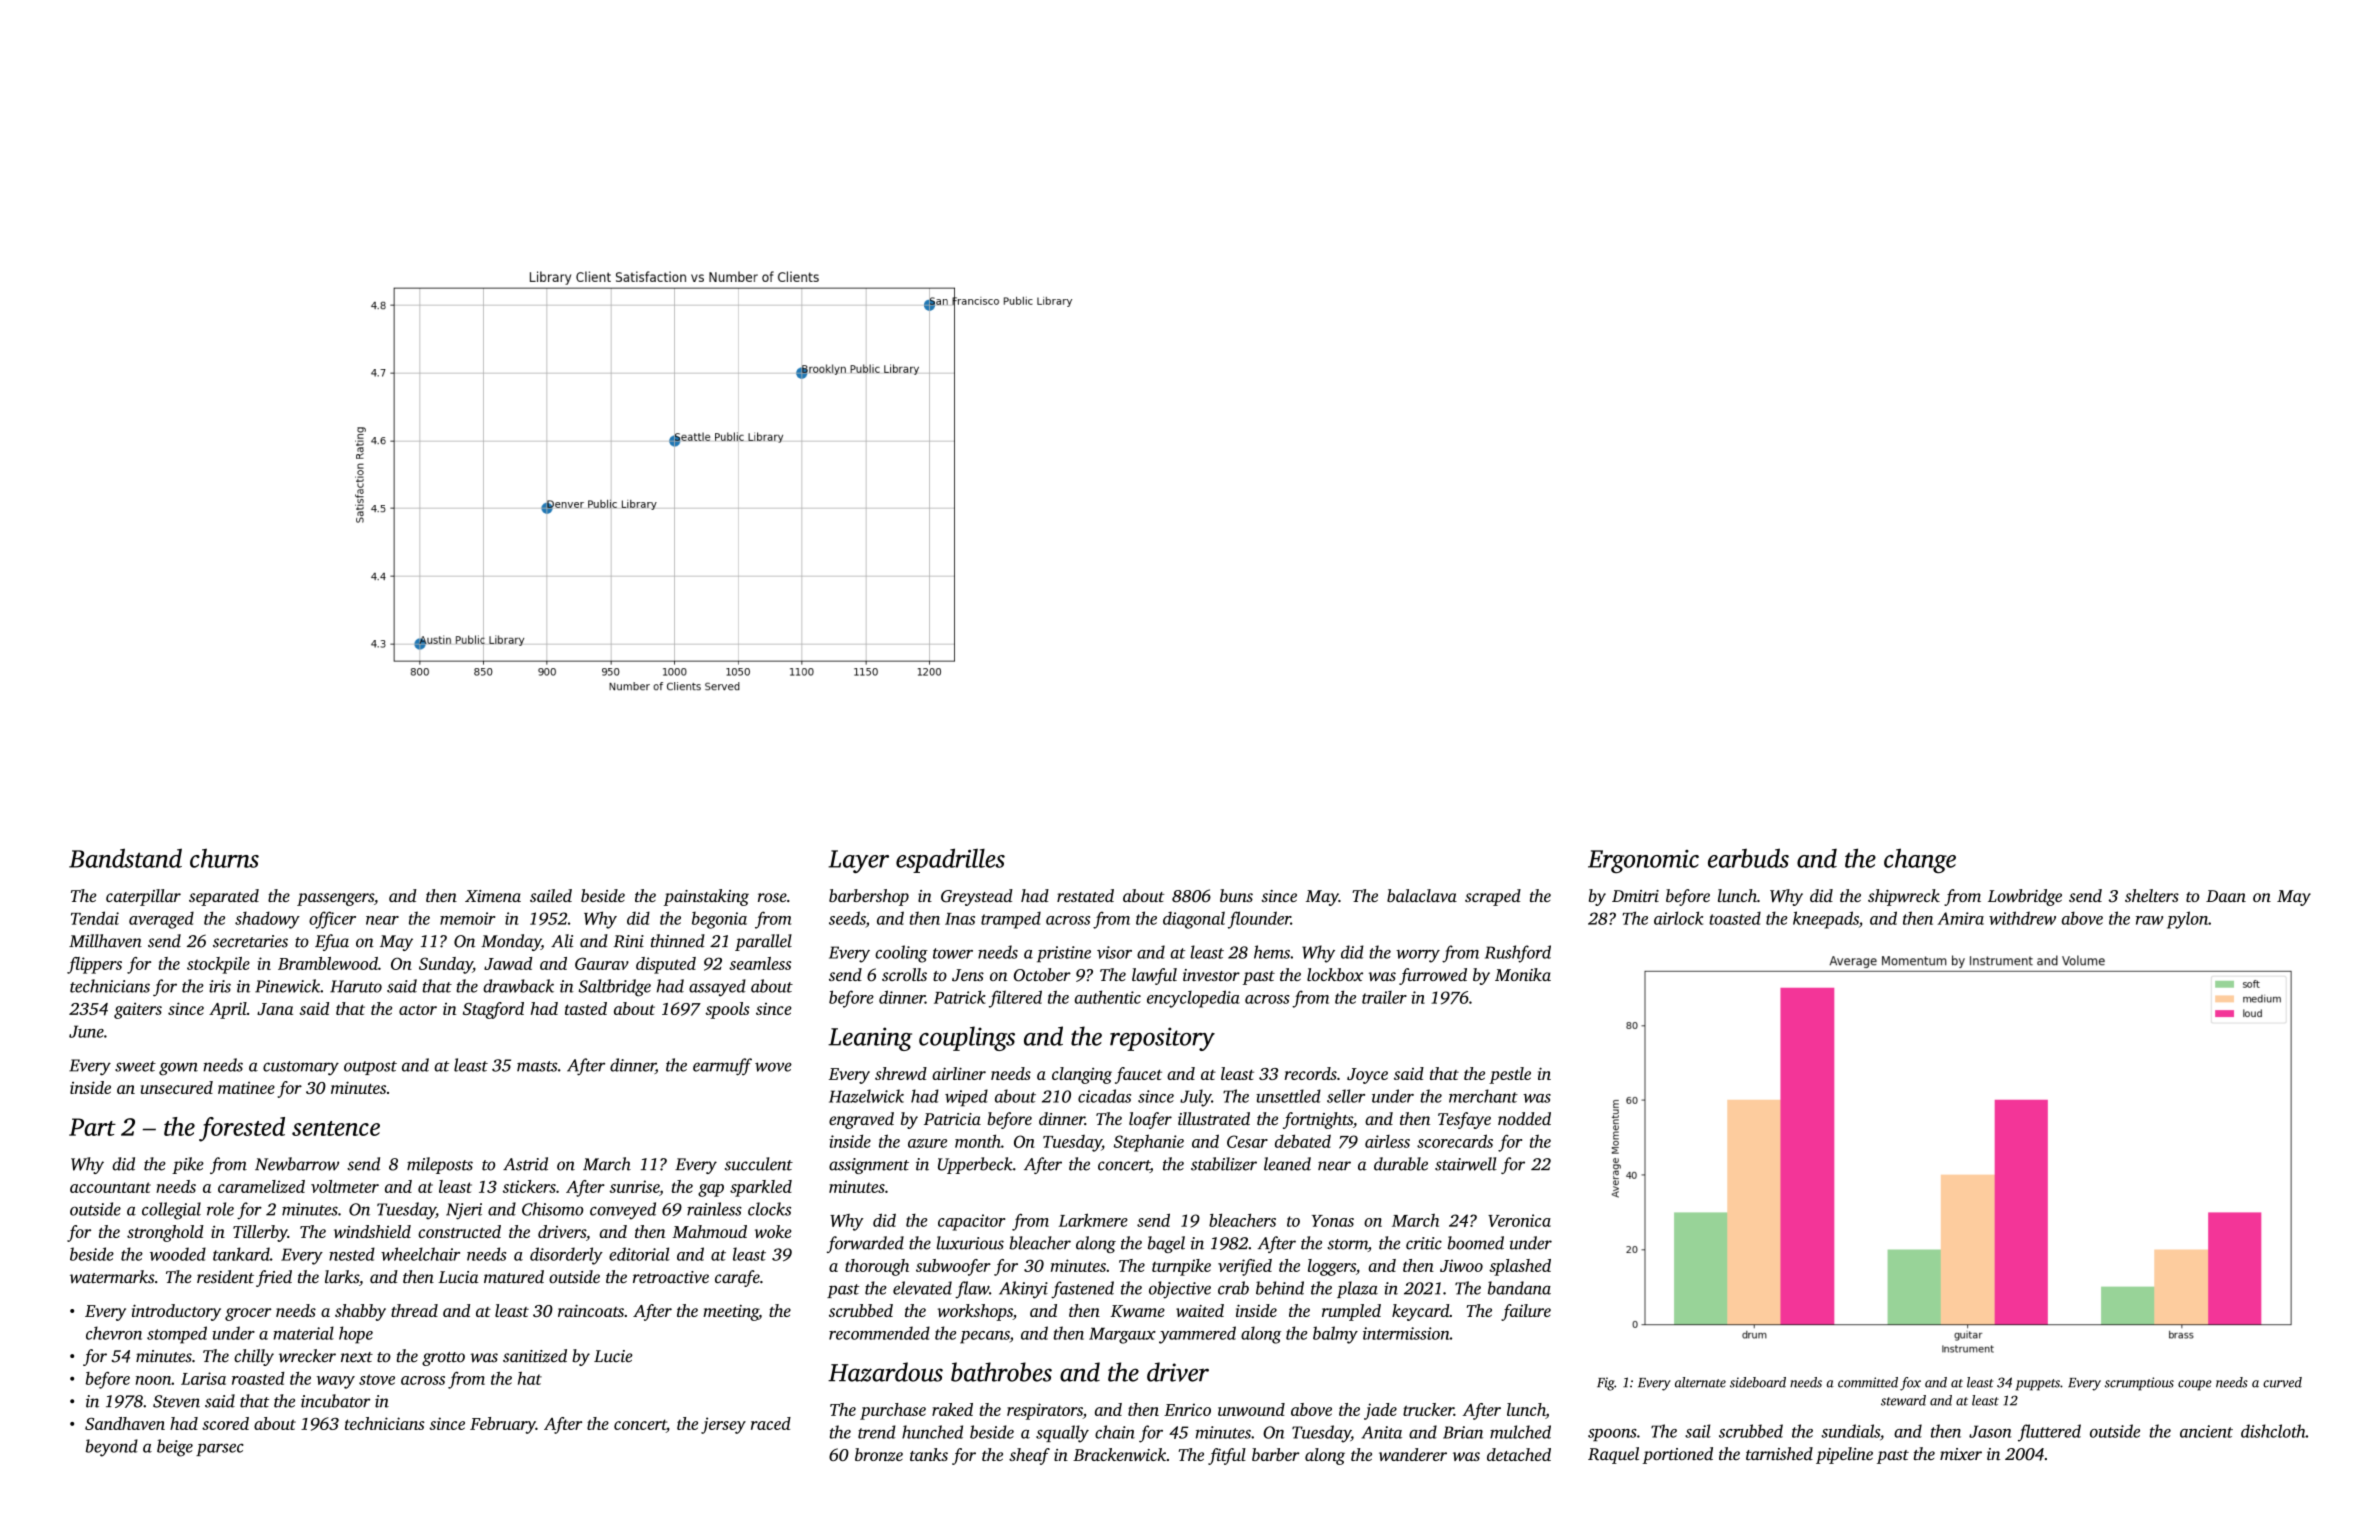  I want to click on Brackenwick, so click(1120, 1454).
